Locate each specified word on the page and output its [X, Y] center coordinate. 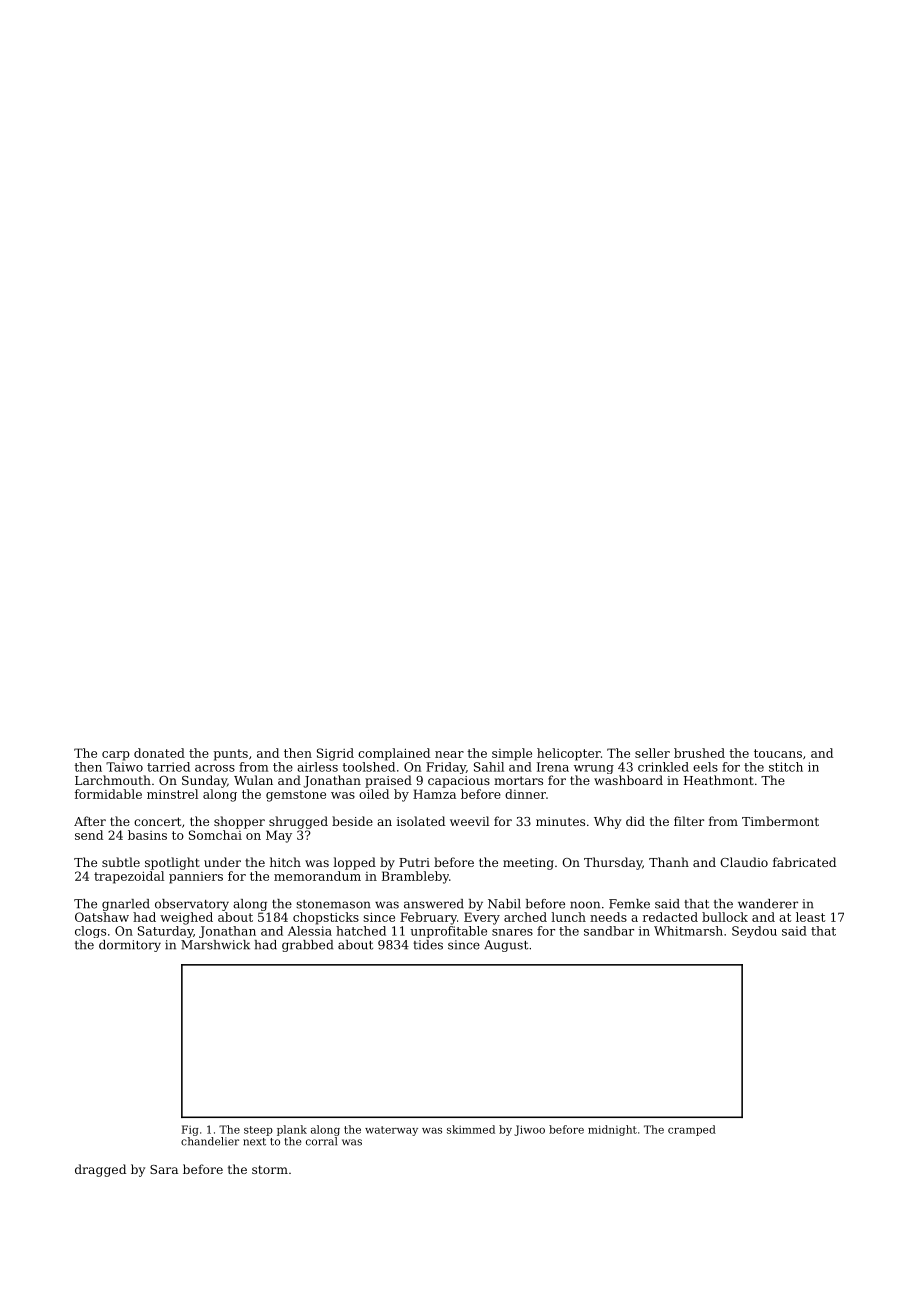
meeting [528, 864]
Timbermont [780, 821]
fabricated [804, 862]
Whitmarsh [688, 931]
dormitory [130, 946]
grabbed [307, 946]
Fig [190, 1130]
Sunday [204, 781]
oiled [374, 794]
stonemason [333, 904]
